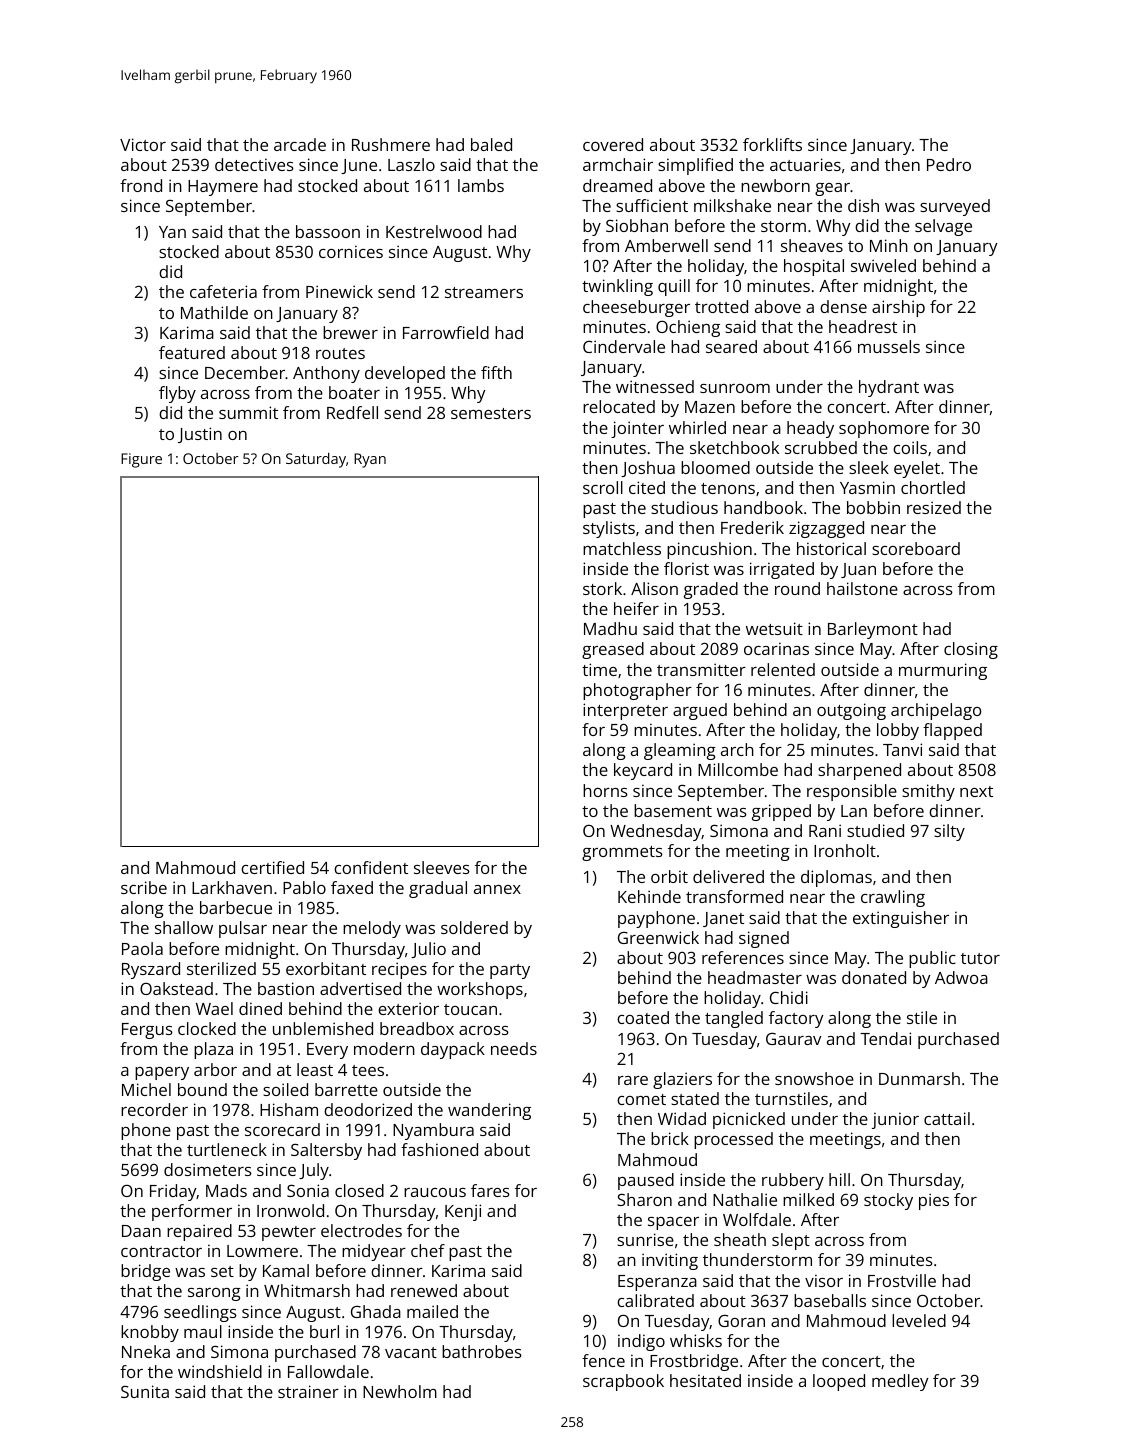 The height and width of the page is (1451, 1121). What do you see at coordinates (971, 650) in the page?
I see `closing` at bounding box center [971, 650].
